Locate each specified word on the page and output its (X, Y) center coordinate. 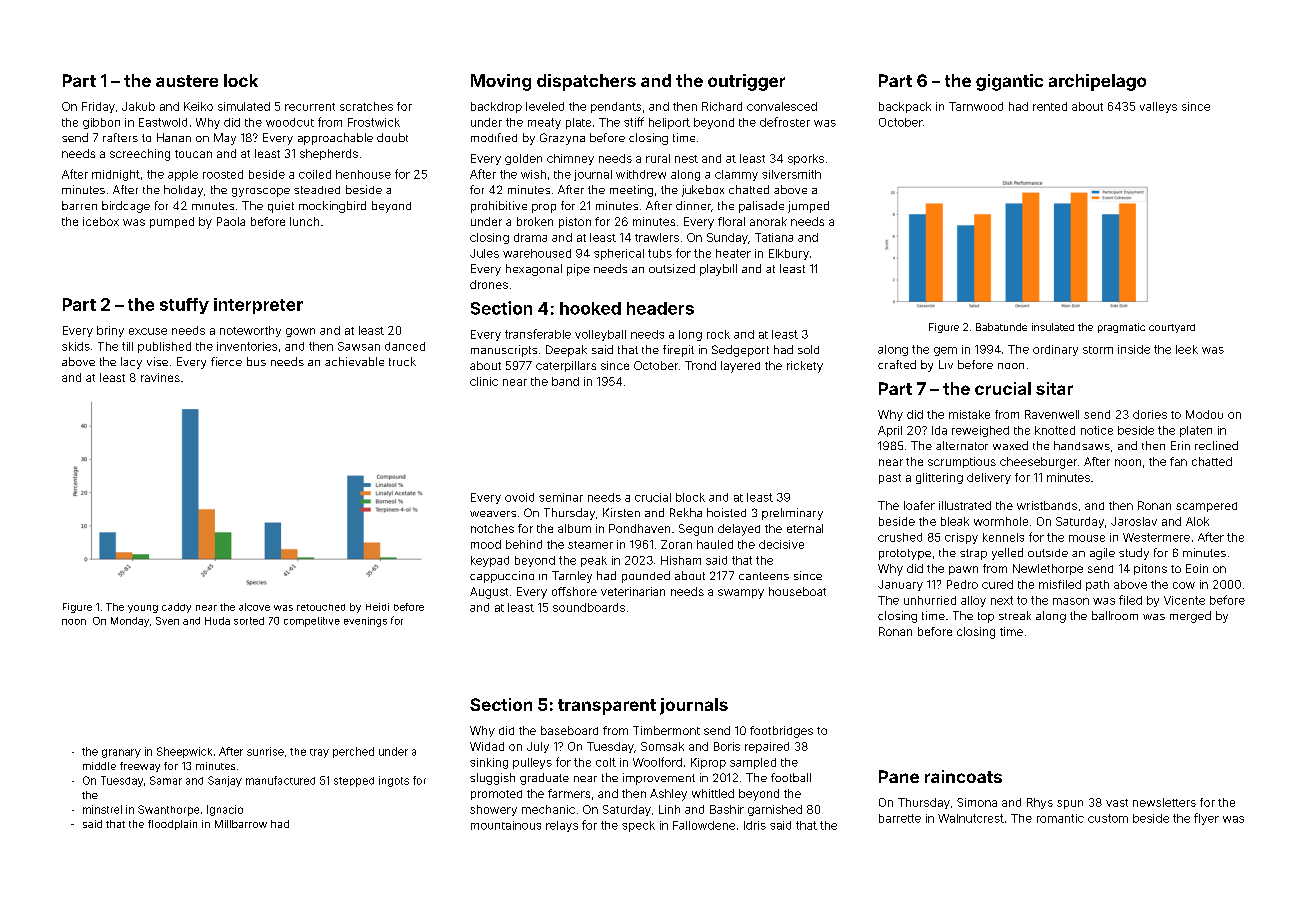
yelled (1007, 554)
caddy (176, 608)
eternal (805, 528)
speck (638, 826)
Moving (501, 82)
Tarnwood (976, 106)
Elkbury (789, 254)
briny (110, 331)
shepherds (329, 154)
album (574, 528)
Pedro (962, 584)
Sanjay (225, 781)
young (143, 609)
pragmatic (1121, 328)
